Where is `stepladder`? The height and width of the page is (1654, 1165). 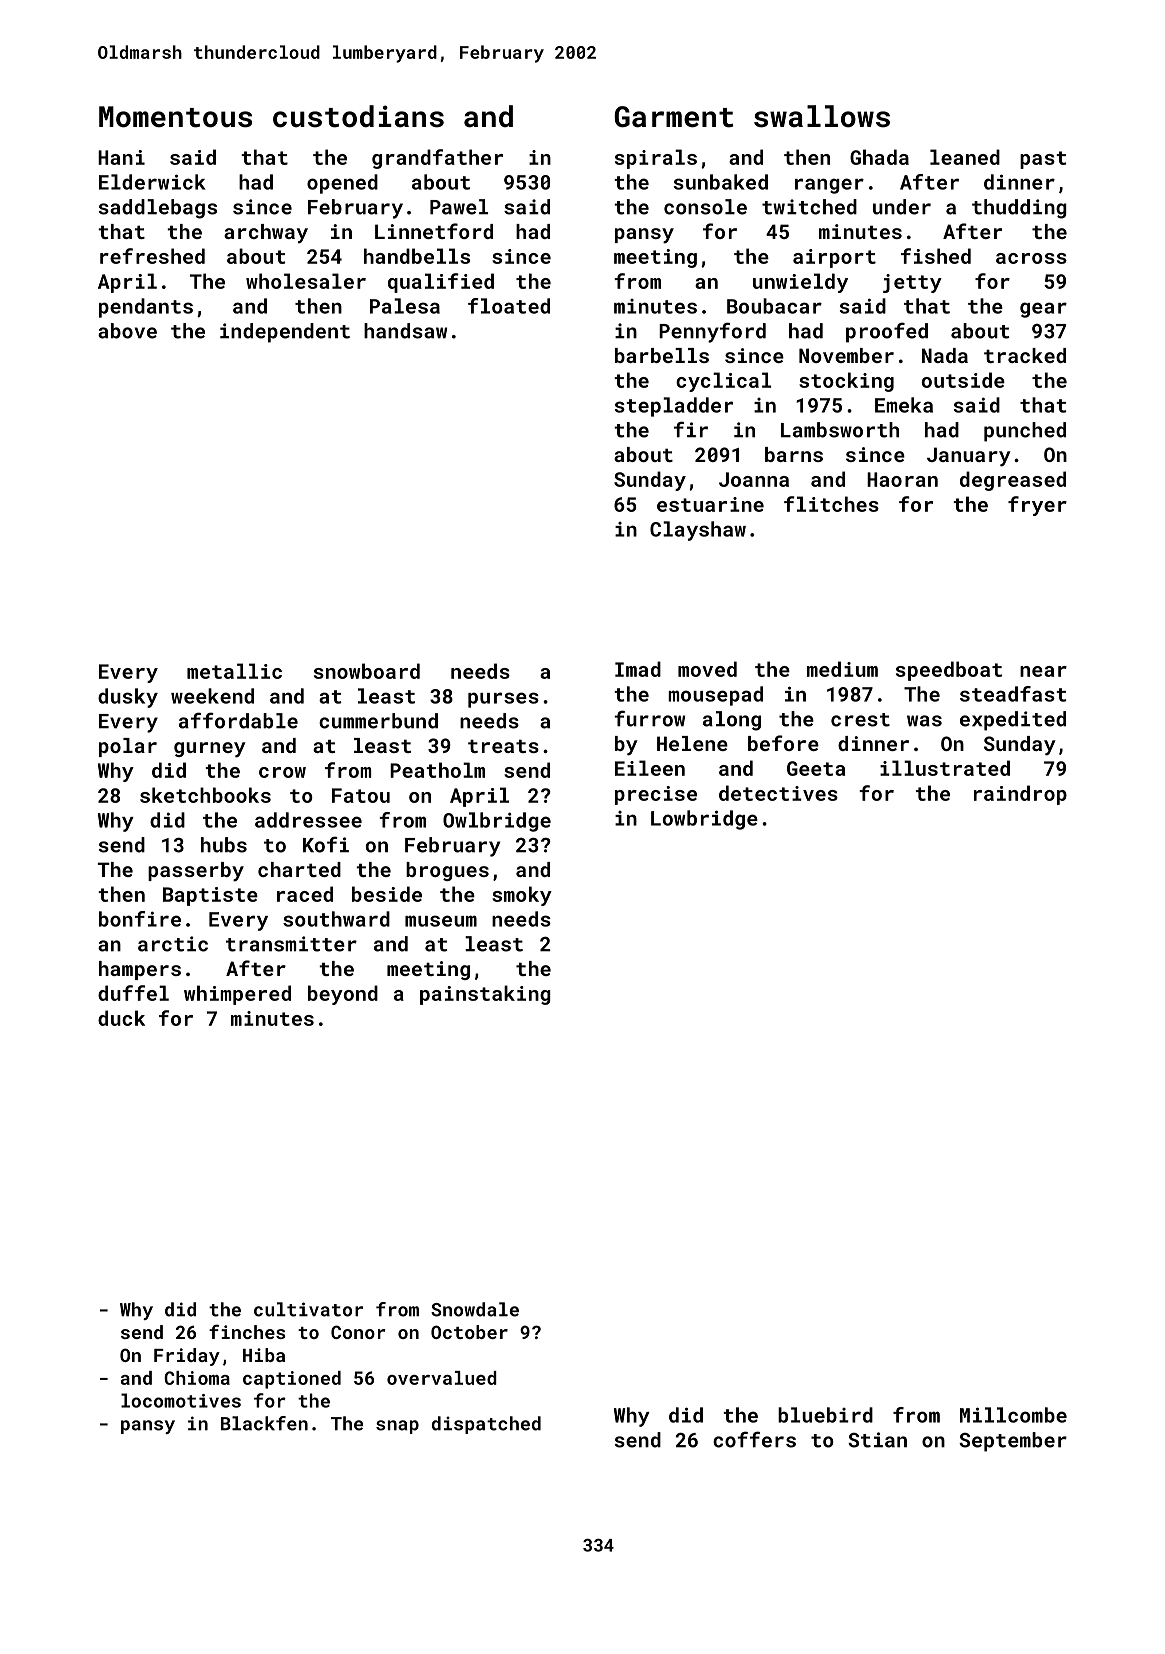
stepladder is located at coordinates (674, 407).
